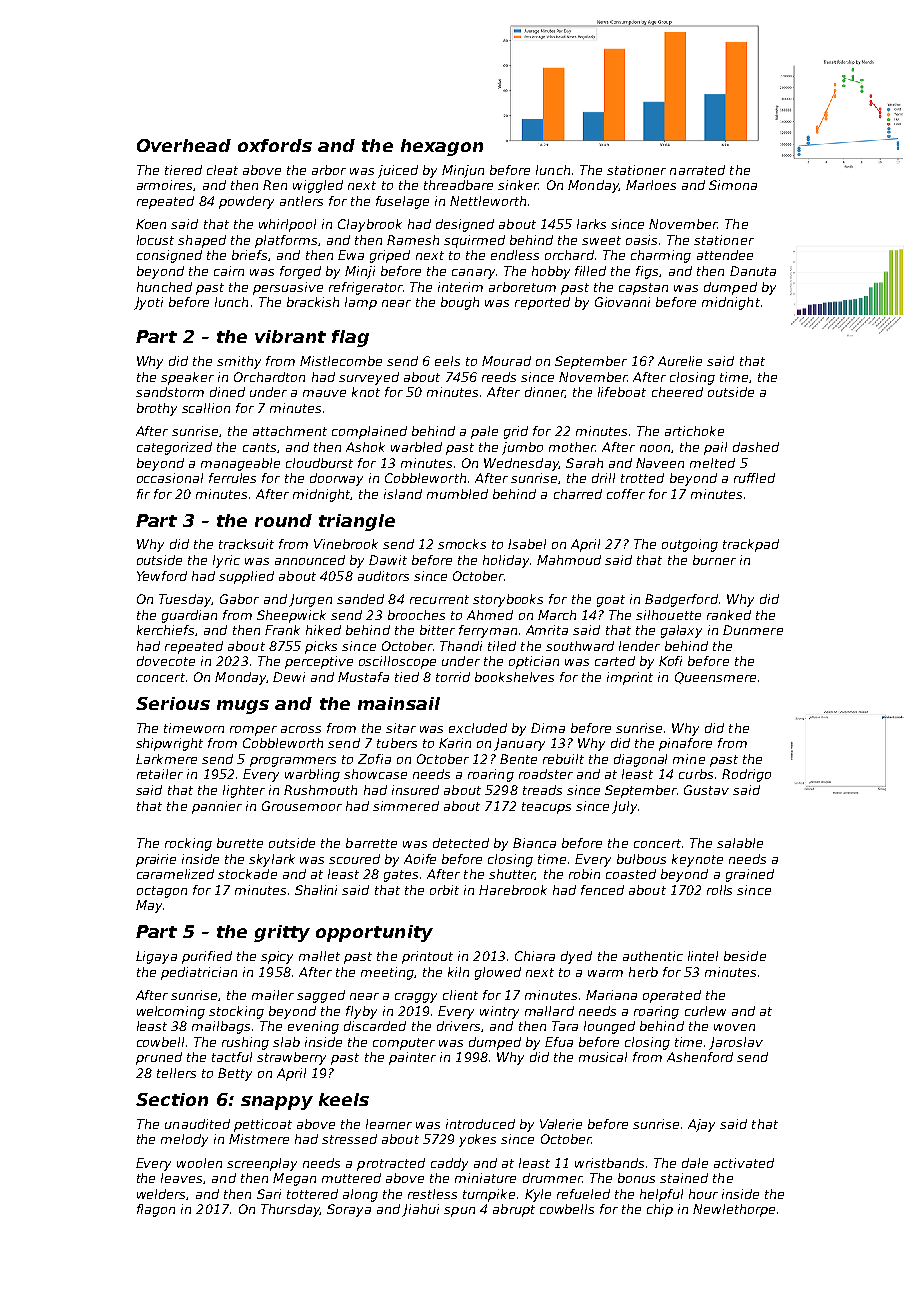 The height and width of the image is (1314, 924). Describe the element at coordinates (407, 677) in the image. I see `tied` at that location.
